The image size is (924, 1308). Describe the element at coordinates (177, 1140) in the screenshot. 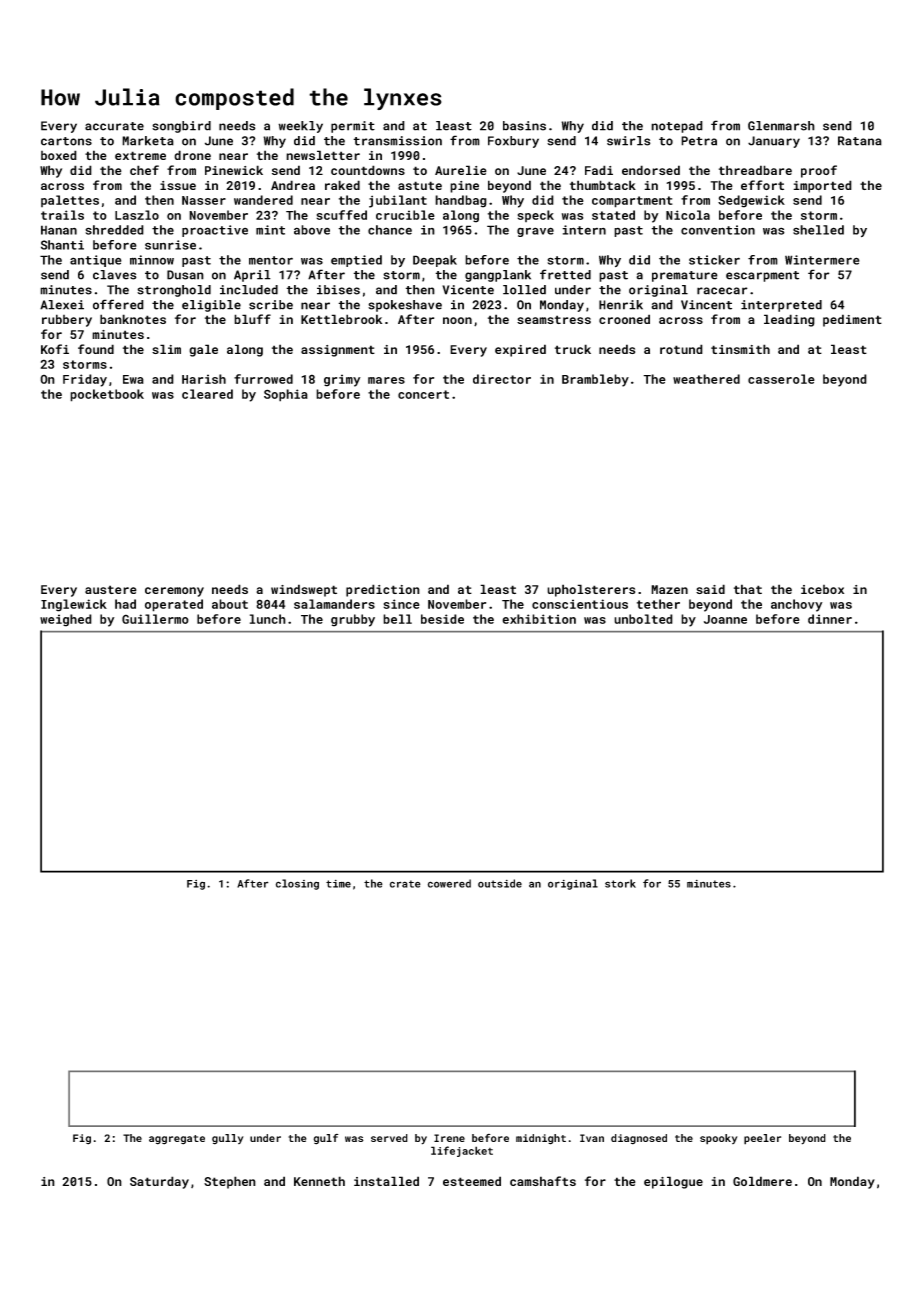

I see `aggregate` at that location.
